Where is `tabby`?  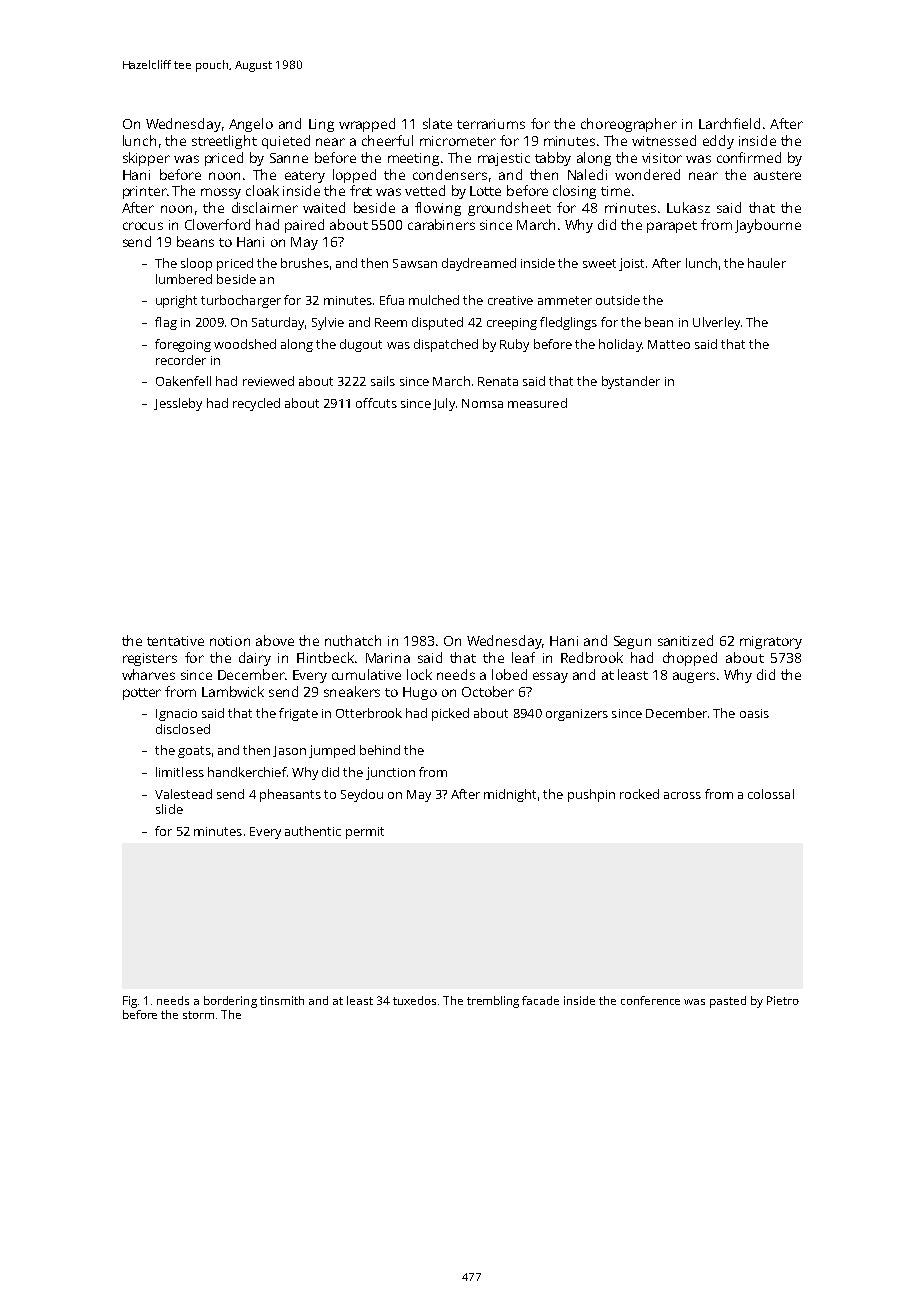
tabby is located at coordinates (553, 159).
